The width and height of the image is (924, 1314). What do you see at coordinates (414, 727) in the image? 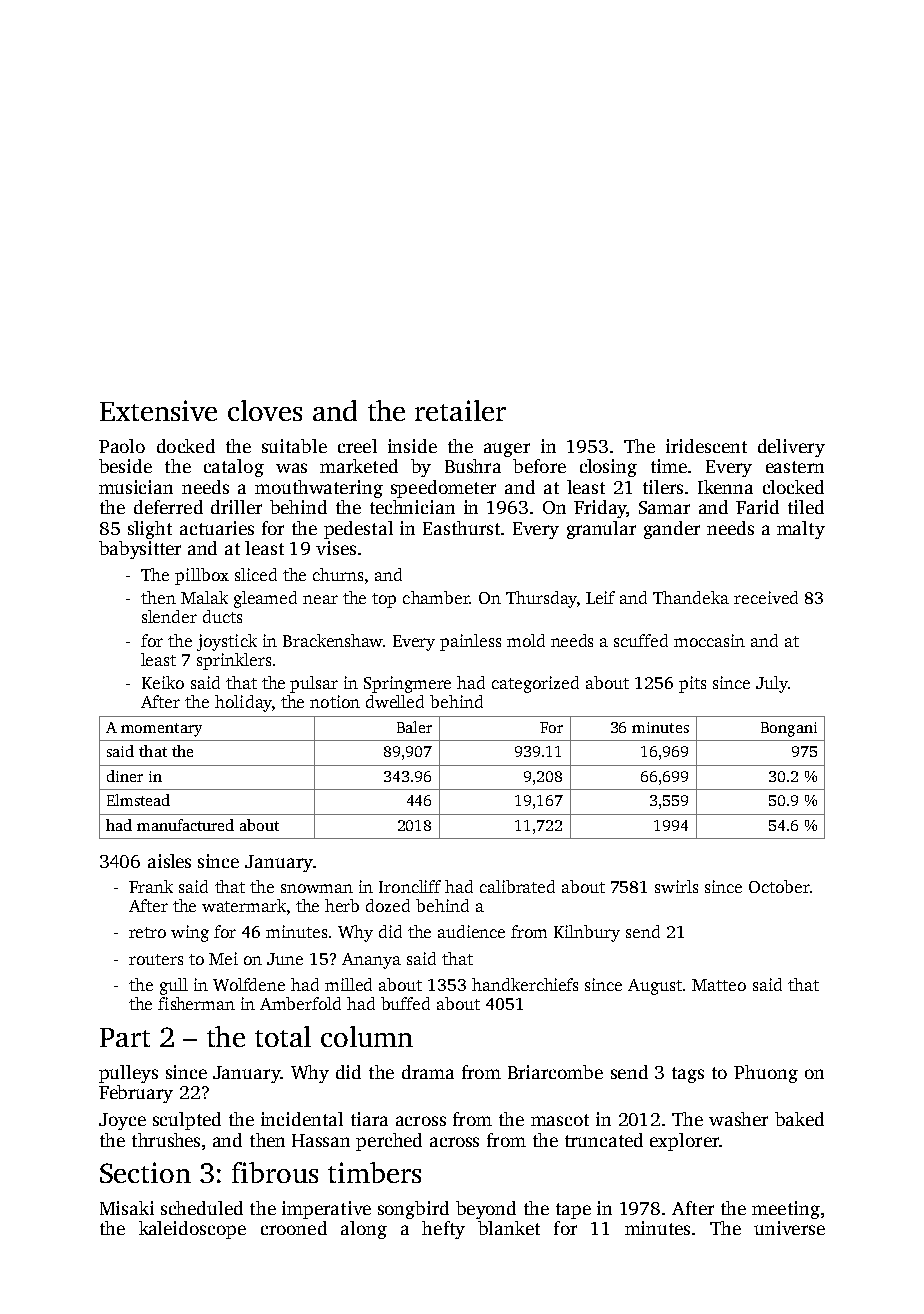
I see `Baler` at bounding box center [414, 727].
